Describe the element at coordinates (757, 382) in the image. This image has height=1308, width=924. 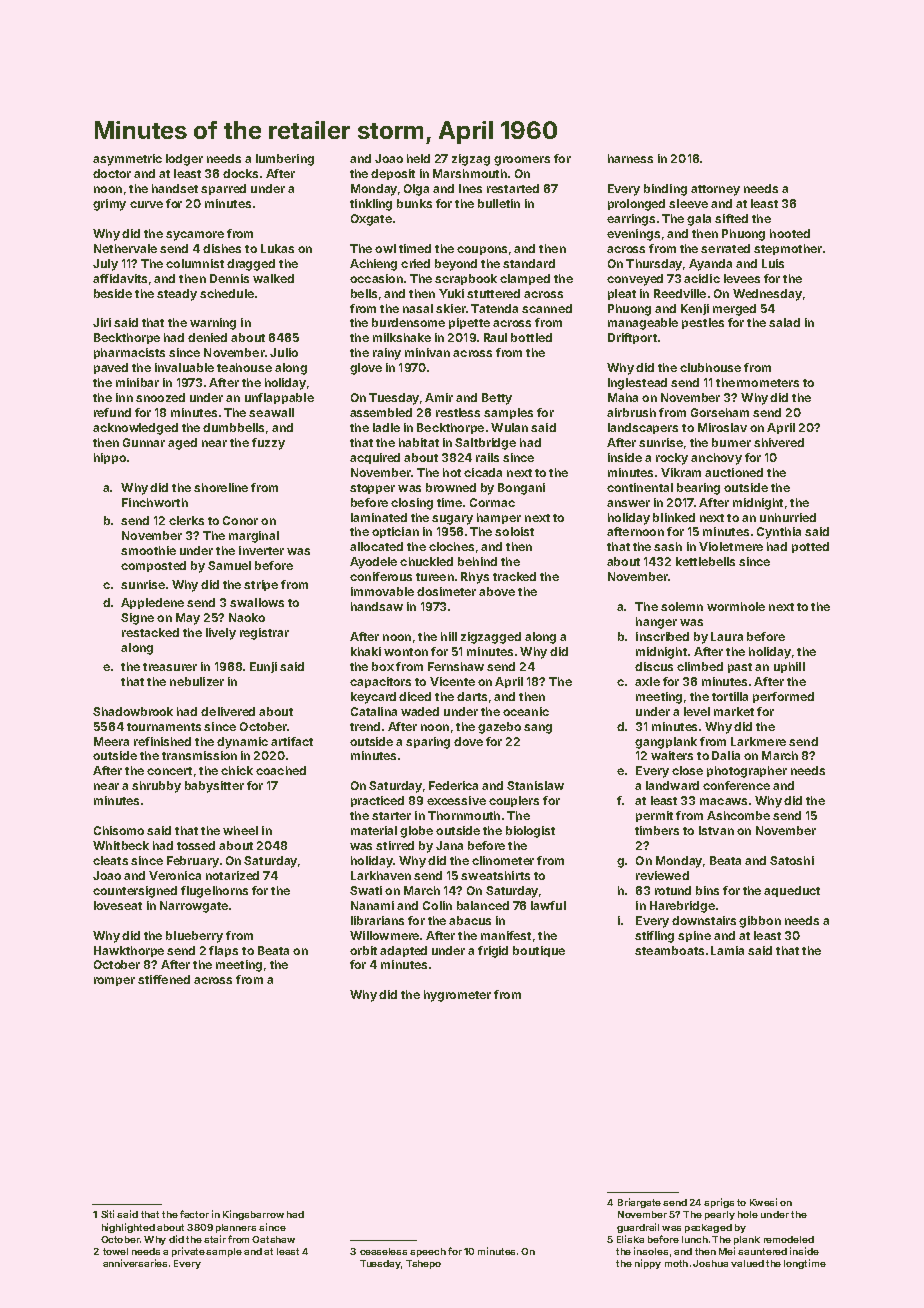
I see `thermometers` at that location.
